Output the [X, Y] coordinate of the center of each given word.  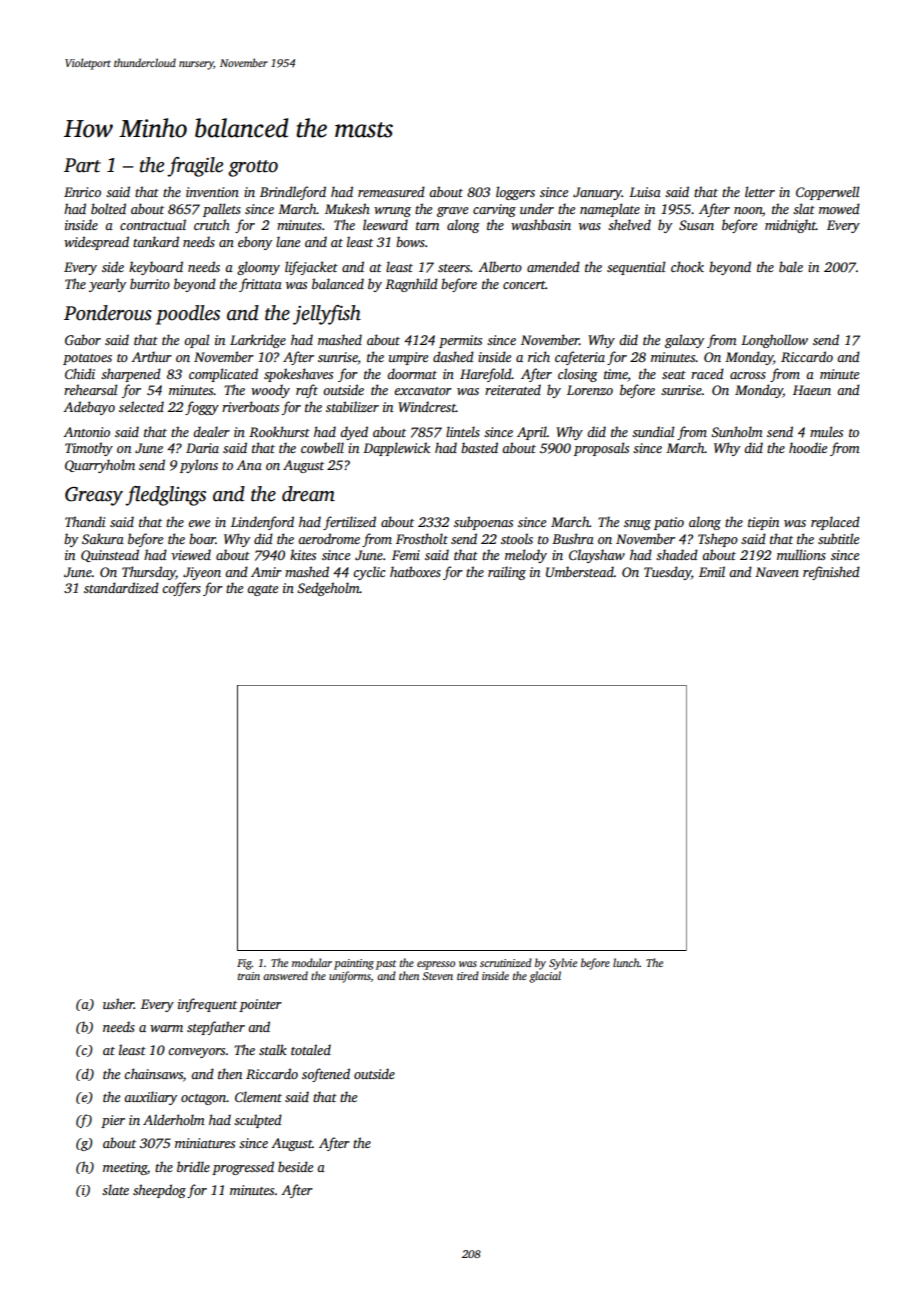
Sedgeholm [328, 589]
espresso [436, 965]
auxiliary [150, 1098]
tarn [427, 226]
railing [507, 573]
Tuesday [667, 573]
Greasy [94, 496]
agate [262, 590]
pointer [260, 1005]
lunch [626, 962]
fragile [195, 167]
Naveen [777, 572]
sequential [636, 268]
